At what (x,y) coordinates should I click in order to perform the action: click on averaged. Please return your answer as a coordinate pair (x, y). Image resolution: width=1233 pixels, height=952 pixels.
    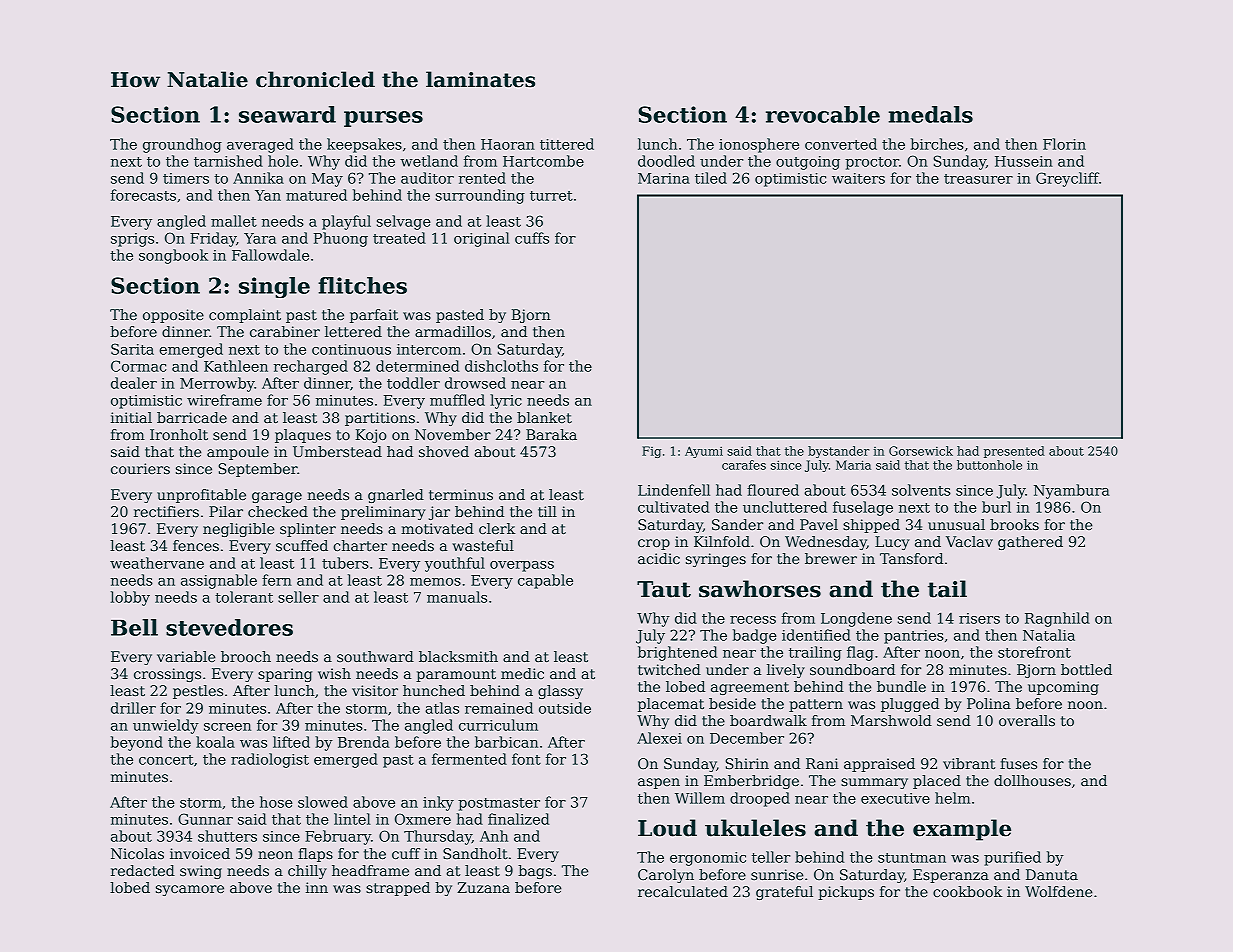
    Looking at the image, I should click on (260, 145).
